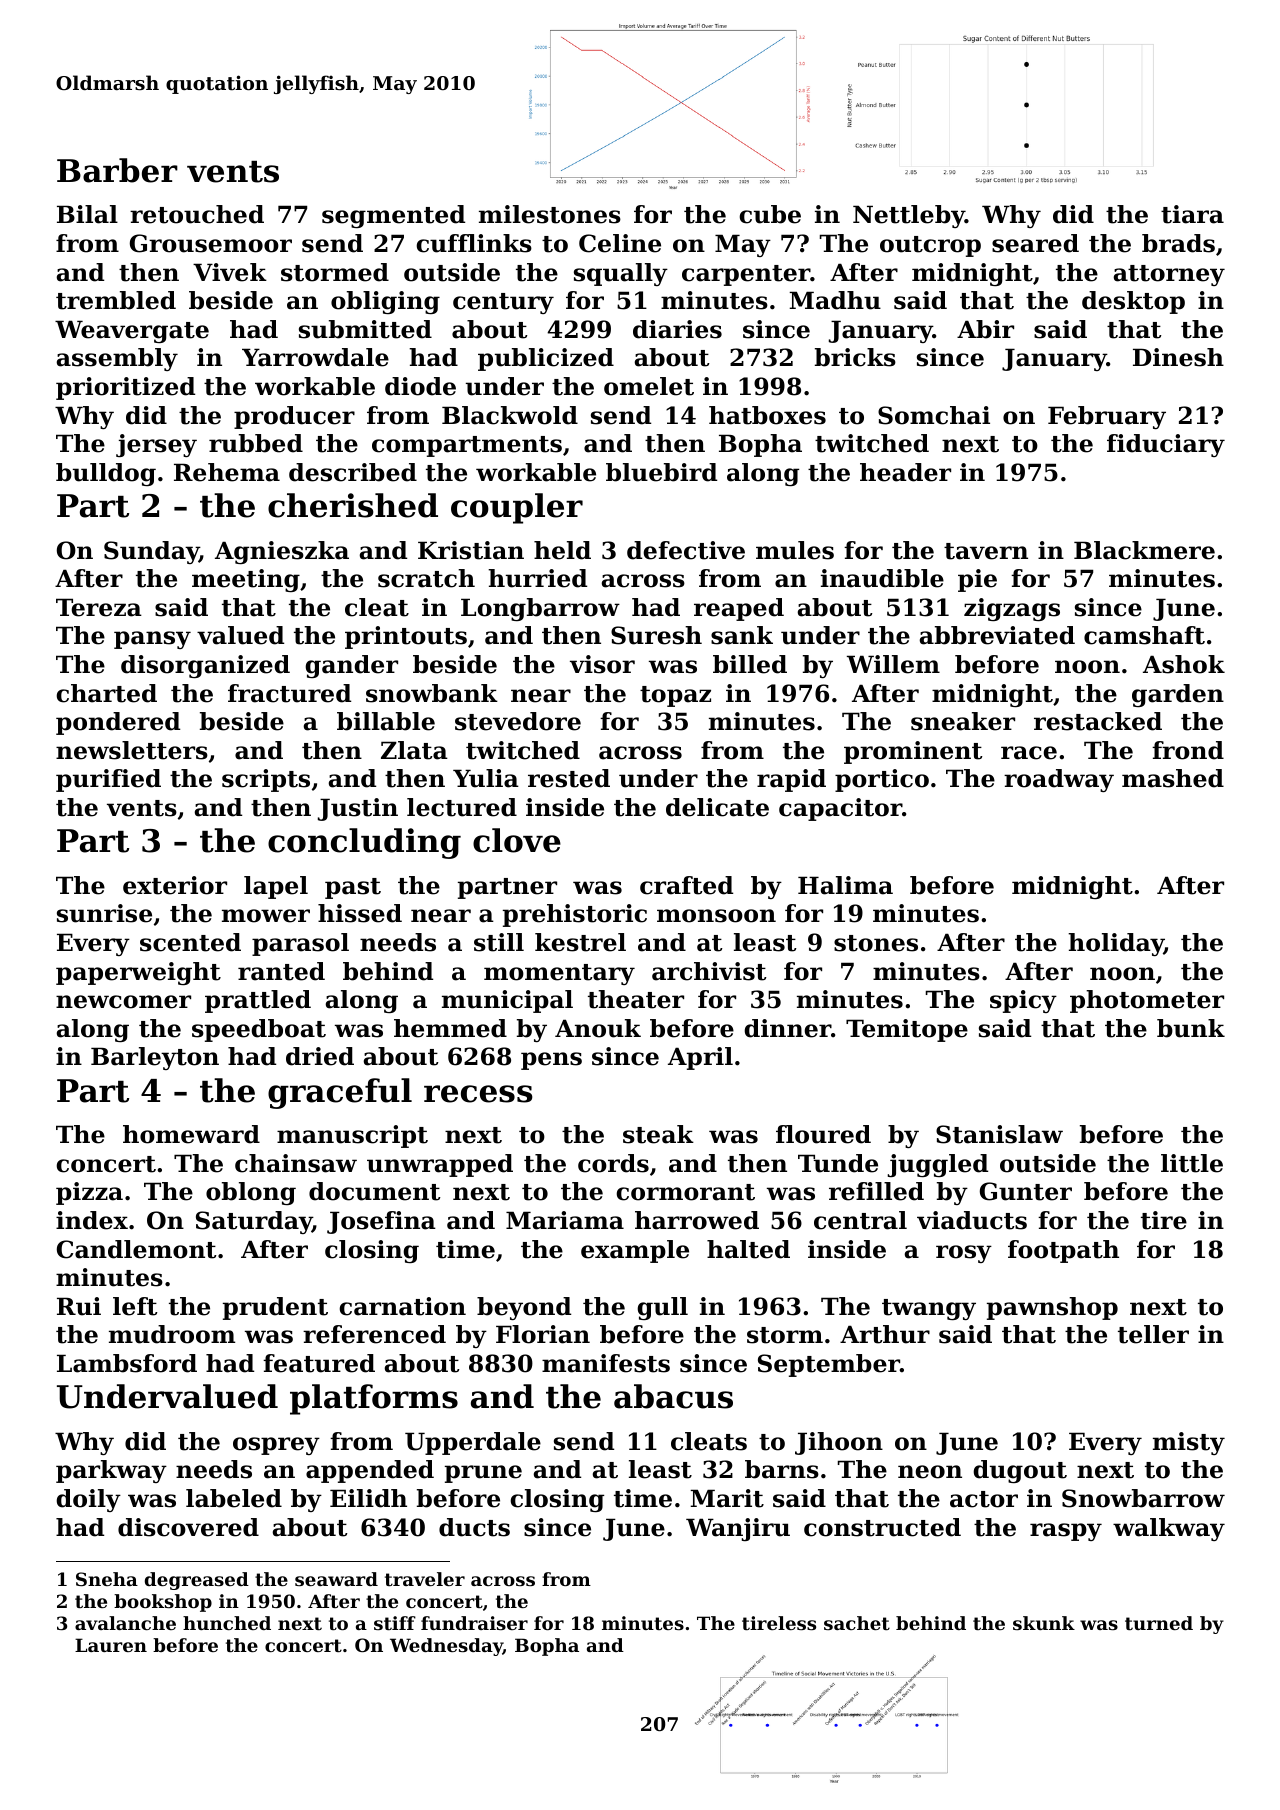  I want to click on scripts, so click(266, 780).
